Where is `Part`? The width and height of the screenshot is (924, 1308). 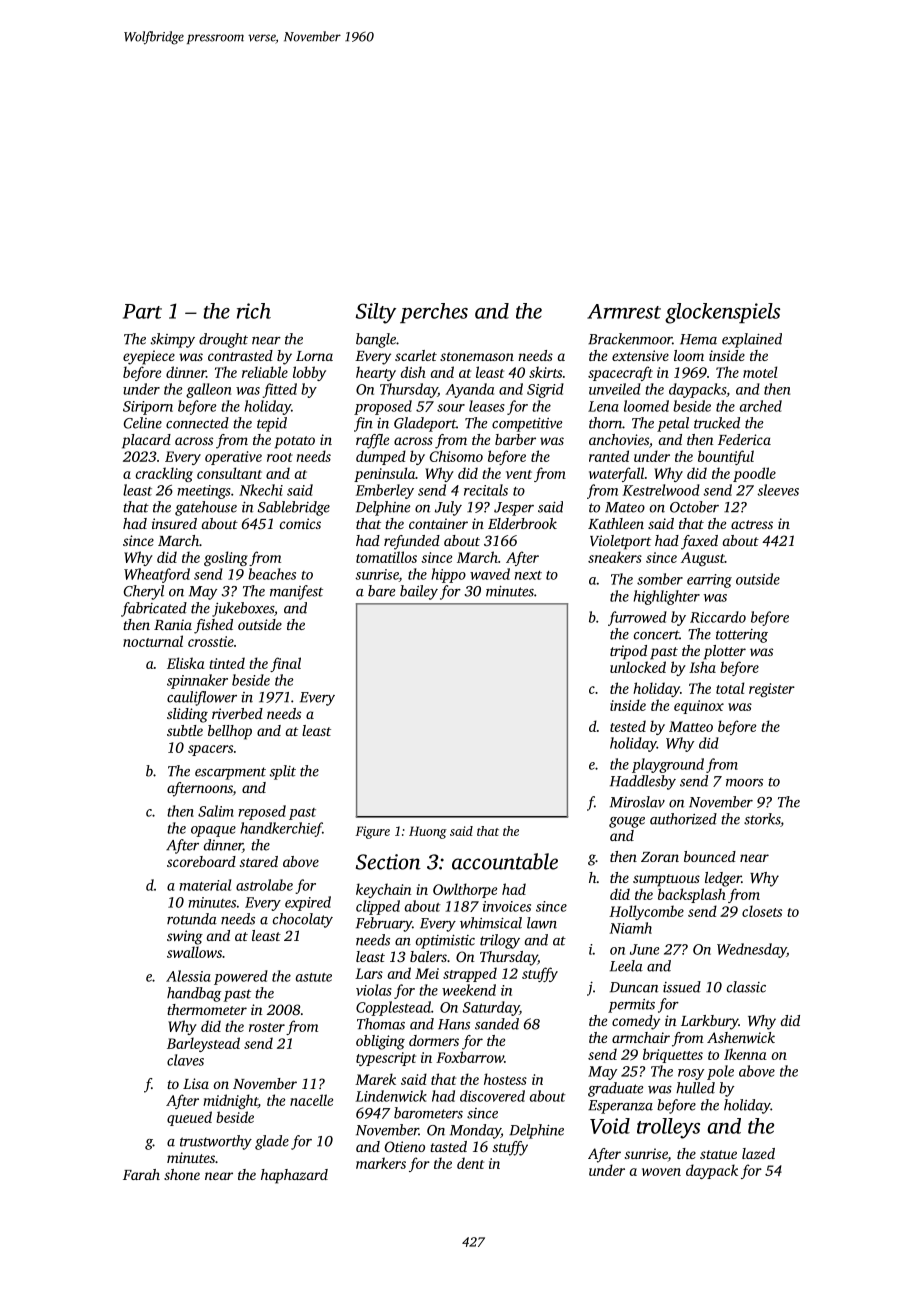 Part is located at coordinates (142, 311).
